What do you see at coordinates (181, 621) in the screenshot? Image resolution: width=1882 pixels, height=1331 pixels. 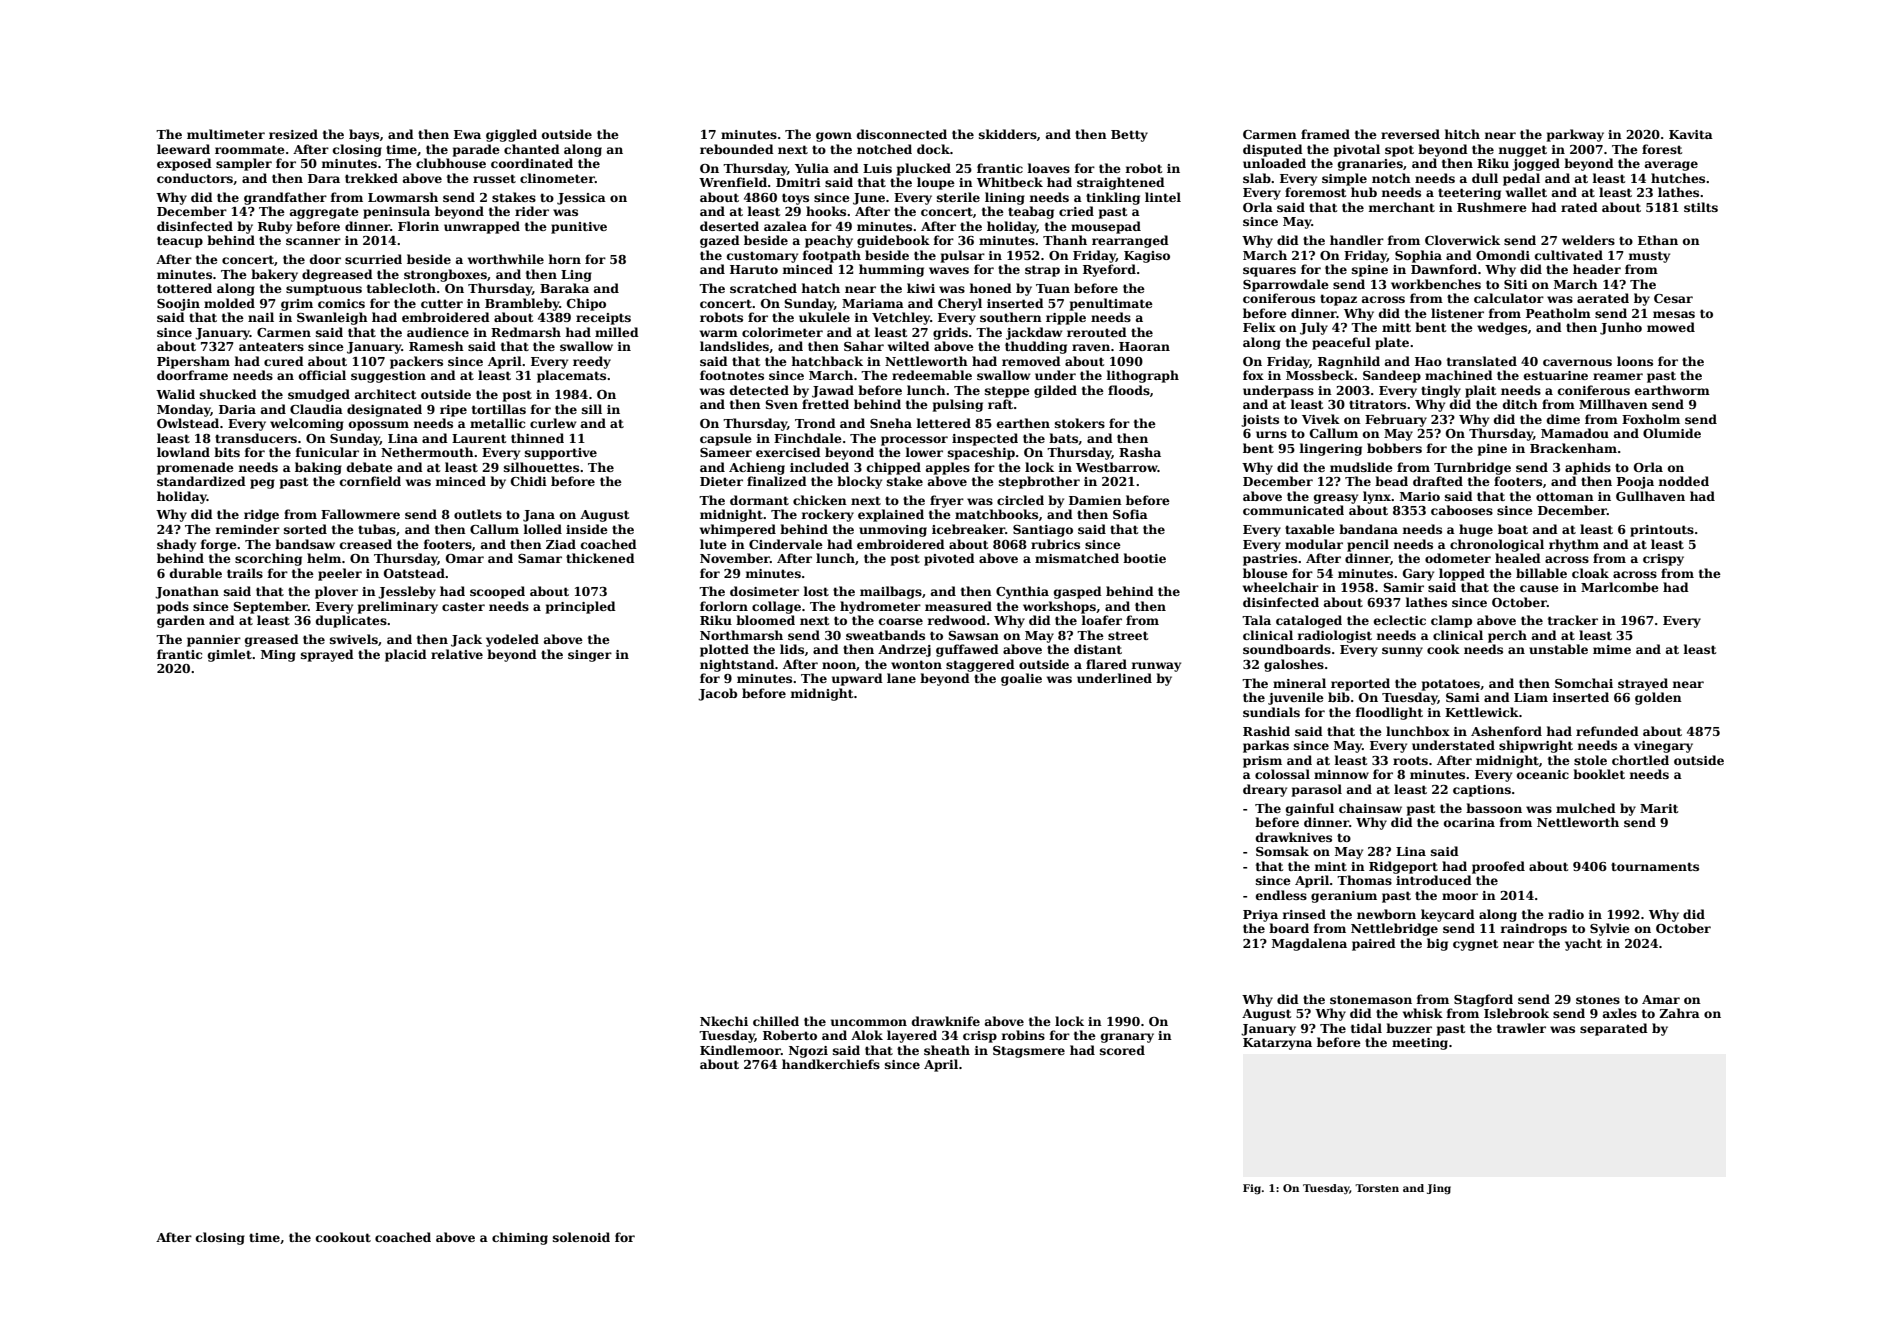 I see `garden` at bounding box center [181, 621].
